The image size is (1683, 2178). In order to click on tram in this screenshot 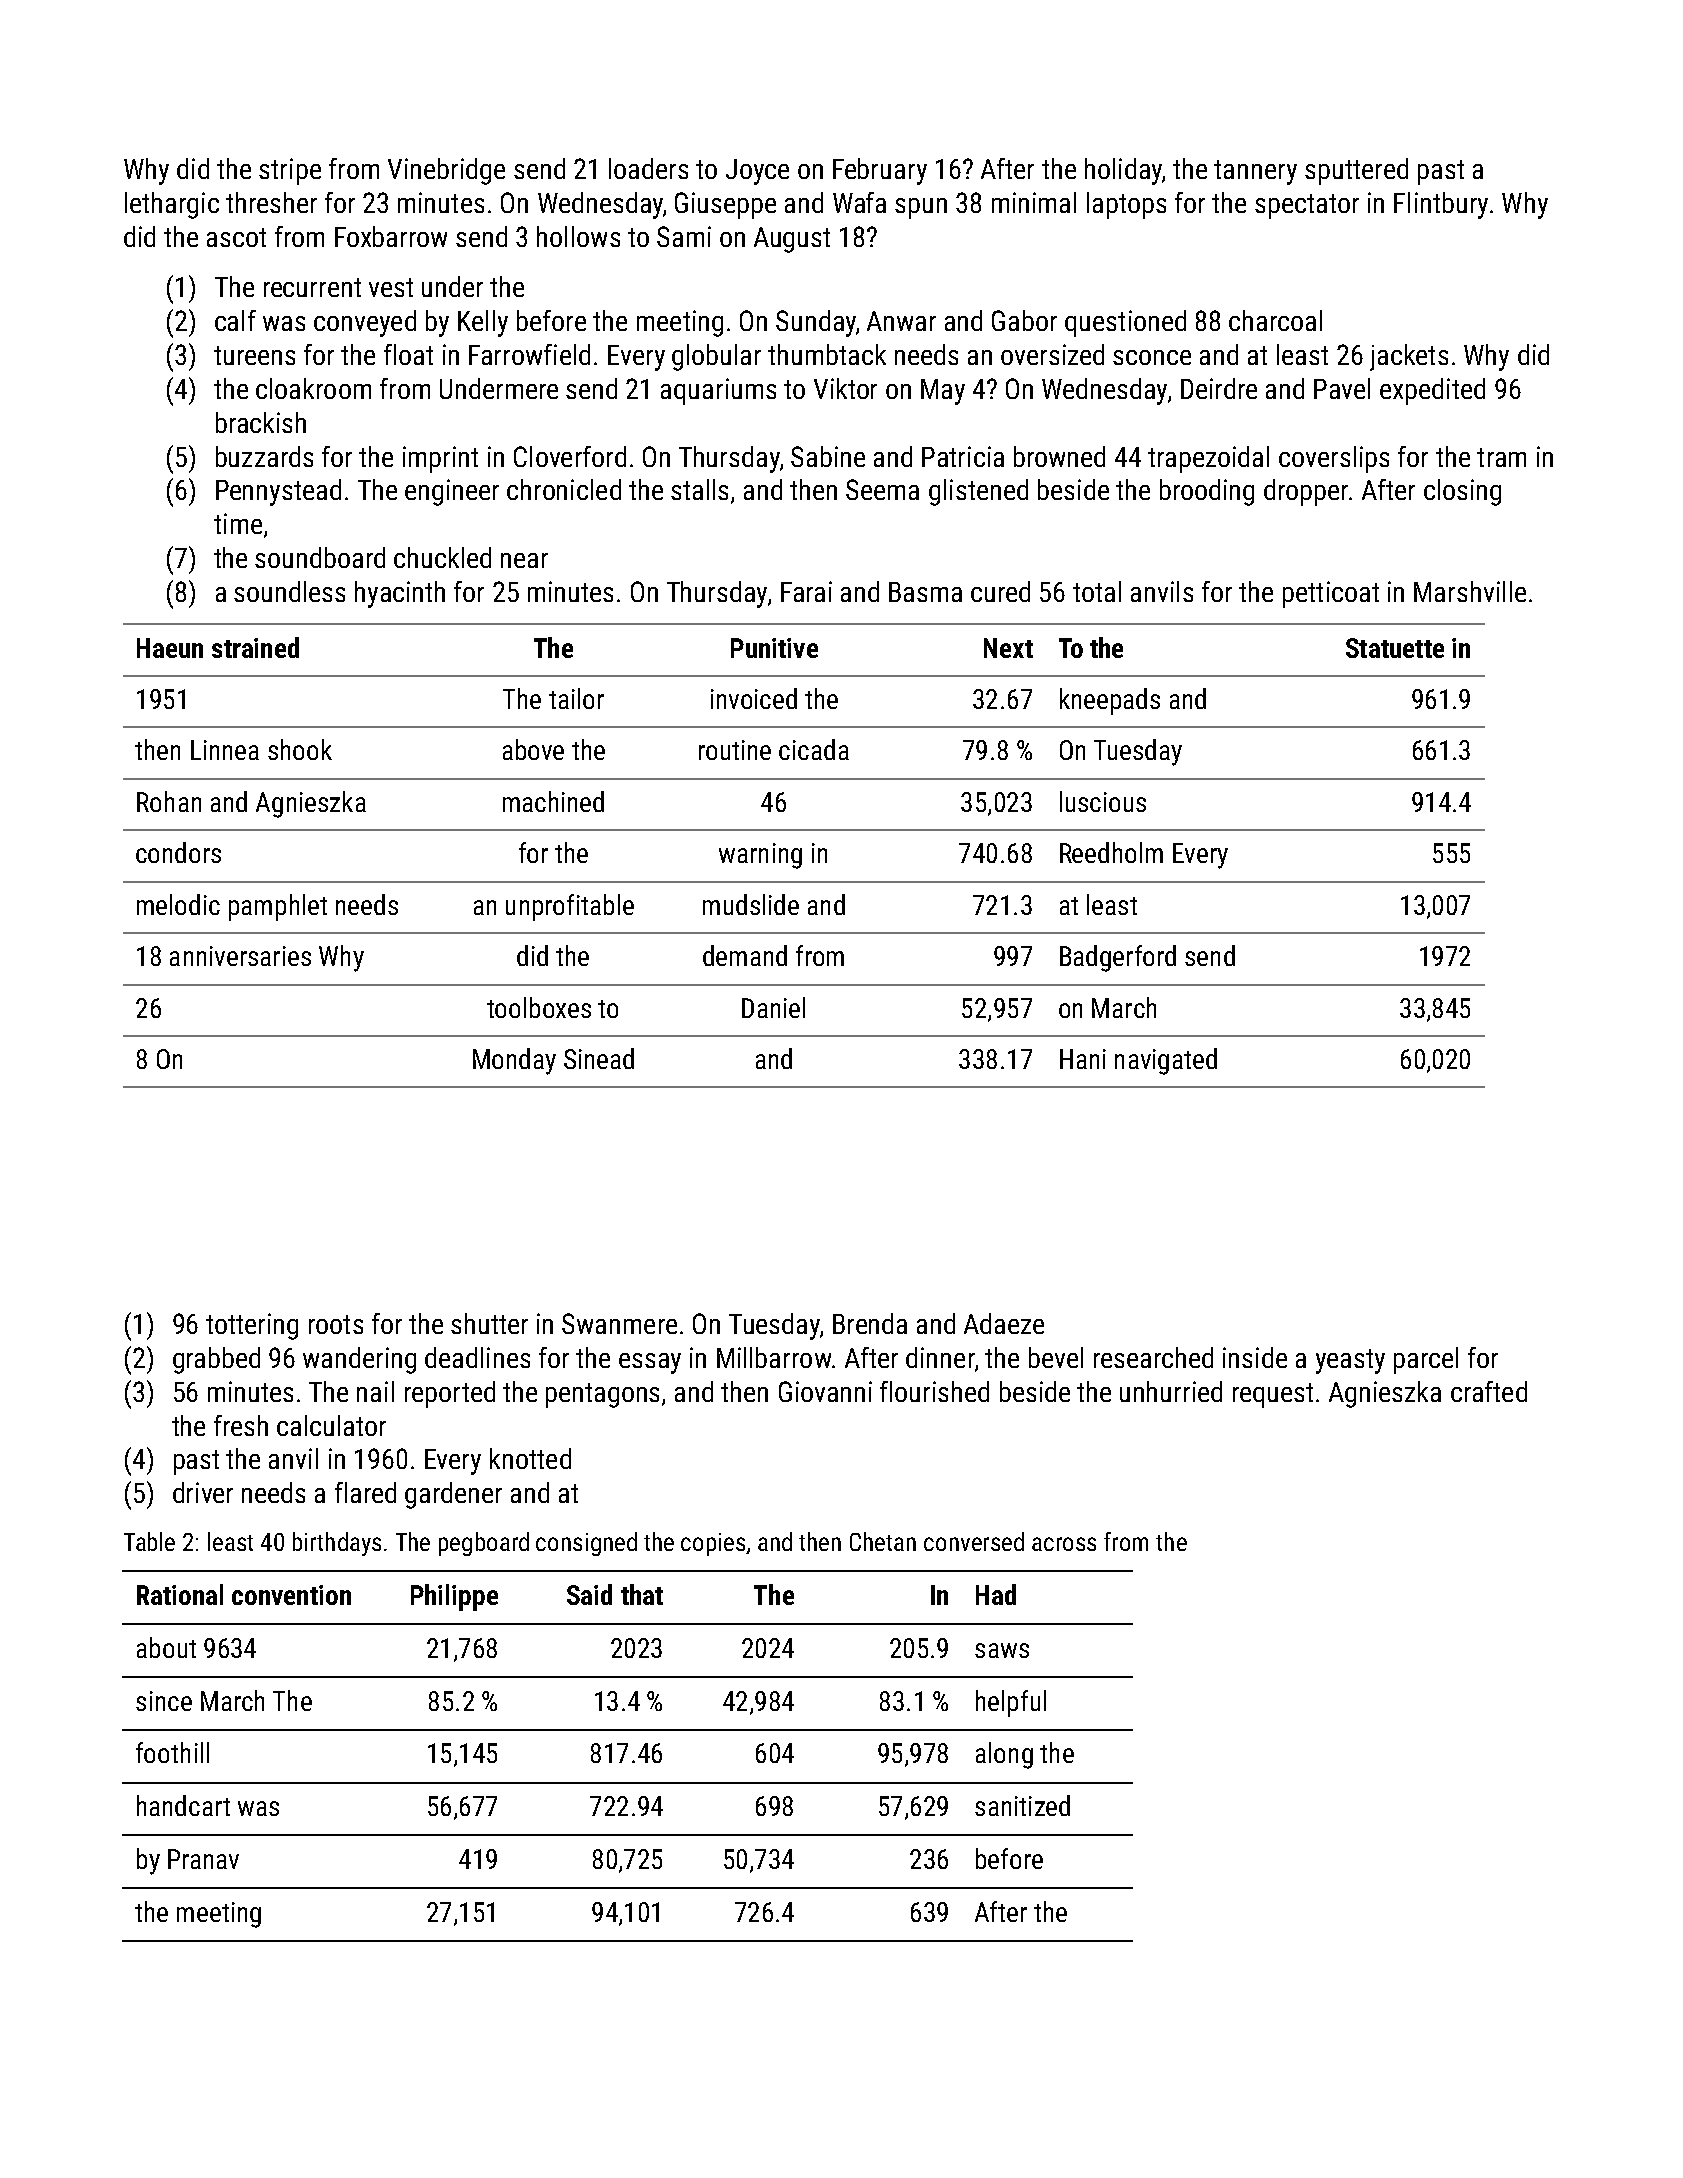, I will do `click(1501, 457)`.
